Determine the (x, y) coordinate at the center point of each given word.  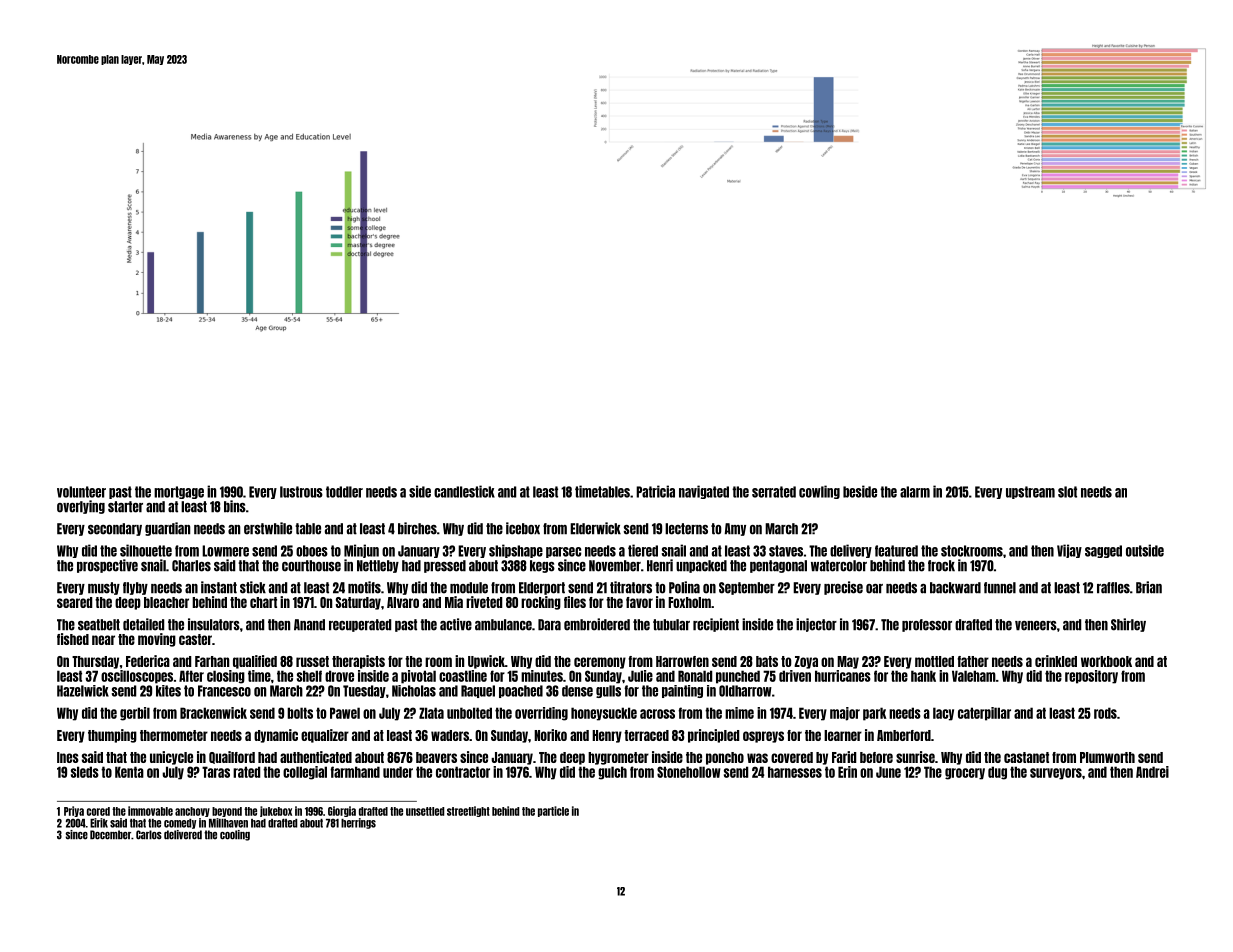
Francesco (224, 691)
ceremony (600, 663)
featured (896, 551)
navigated (704, 492)
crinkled (1056, 661)
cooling (235, 835)
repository (1091, 677)
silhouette (146, 550)
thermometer (174, 735)
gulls (608, 691)
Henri (660, 565)
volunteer (81, 492)
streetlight (468, 811)
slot (1067, 492)
